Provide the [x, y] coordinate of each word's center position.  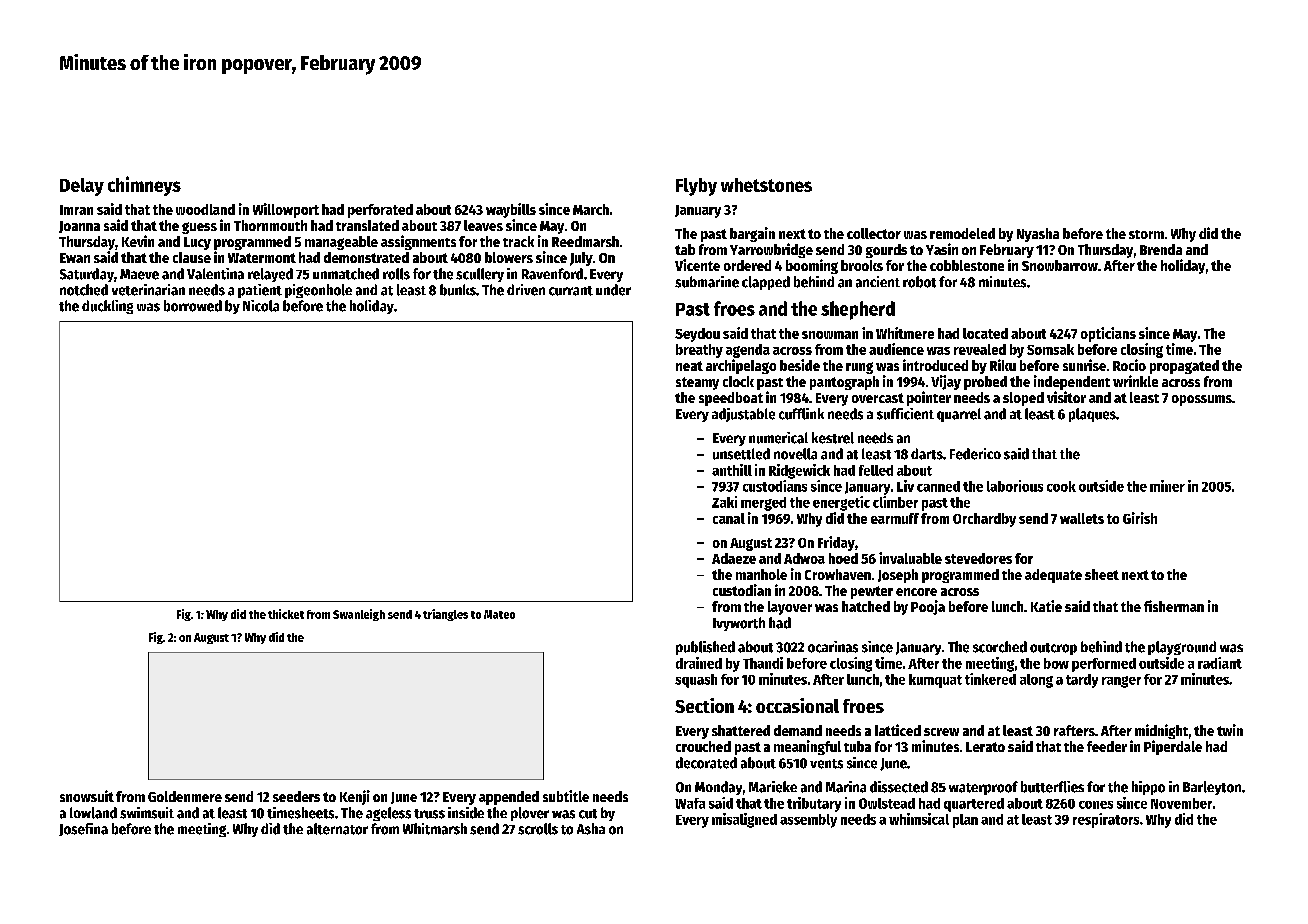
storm [1146, 234]
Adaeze [734, 558]
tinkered [990, 679]
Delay [82, 187]
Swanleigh [359, 615]
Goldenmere [185, 796]
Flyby [696, 187]
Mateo [499, 614]
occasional [797, 705]
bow [1056, 663]
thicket [286, 614]
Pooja [928, 607]
